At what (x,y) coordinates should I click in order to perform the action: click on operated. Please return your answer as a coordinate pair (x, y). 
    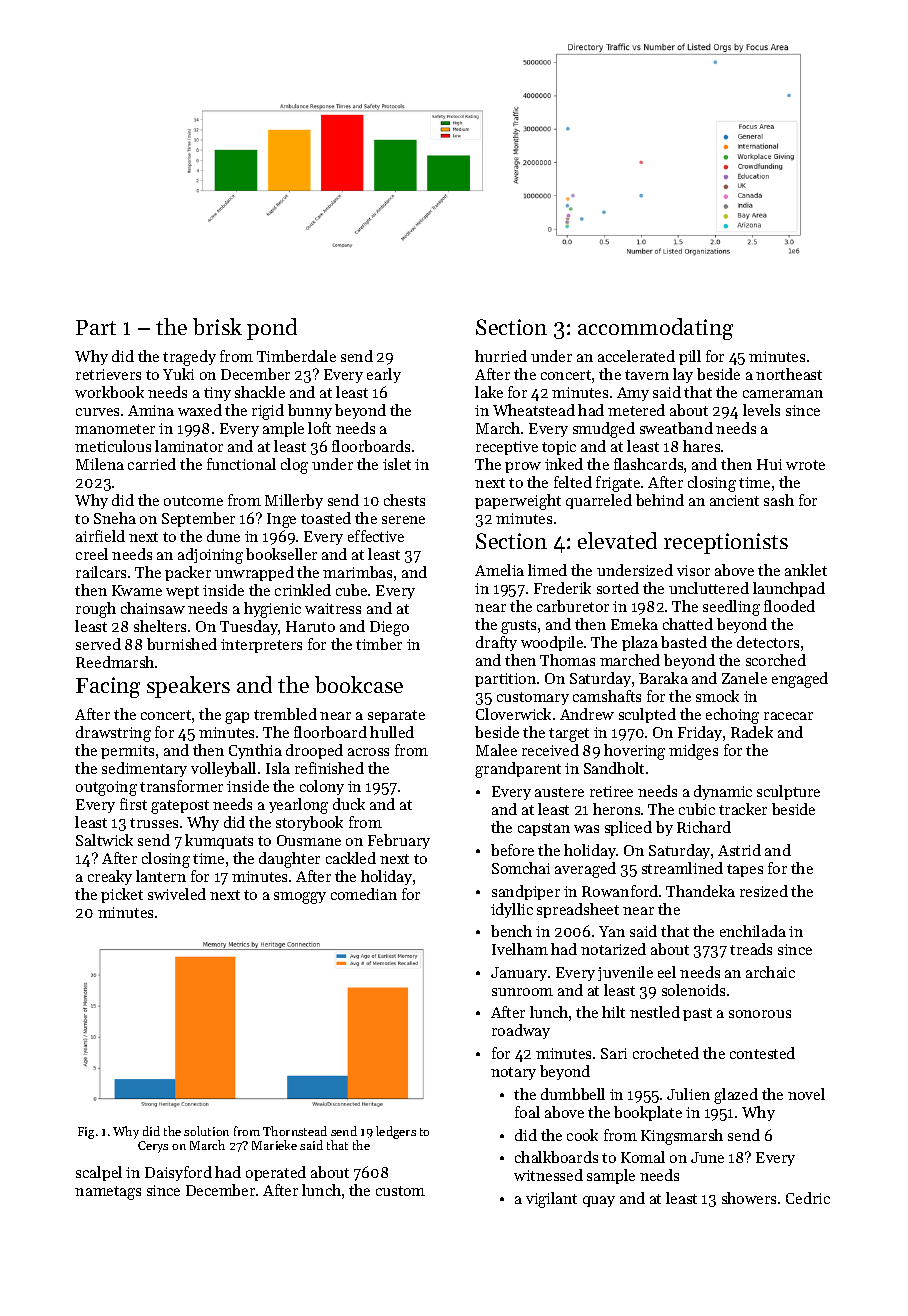
    Looking at the image, I should click on (276, 1173).
